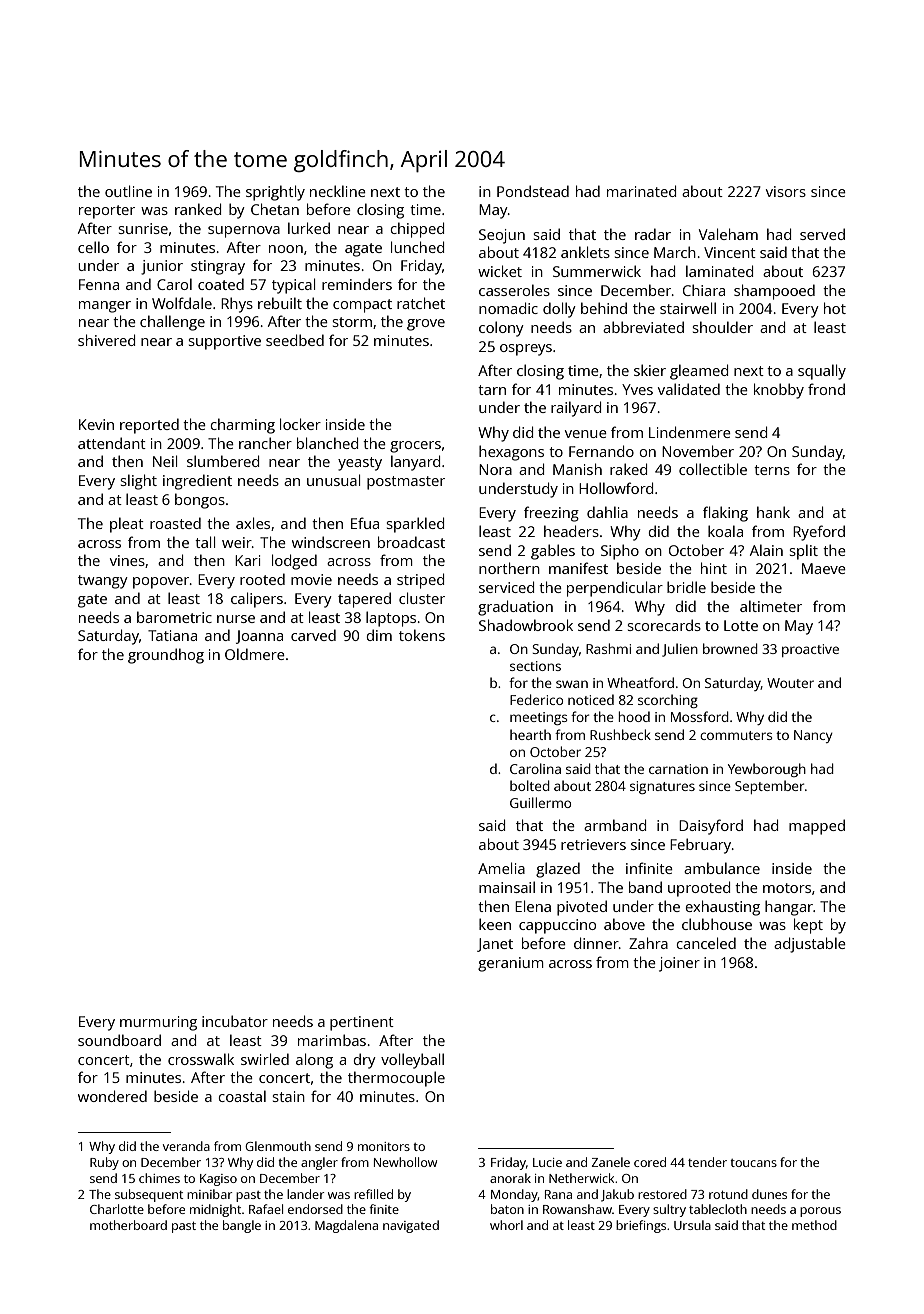  Describe the element at coordinates (103, 582) in the document. I see `twangy` at that location.
